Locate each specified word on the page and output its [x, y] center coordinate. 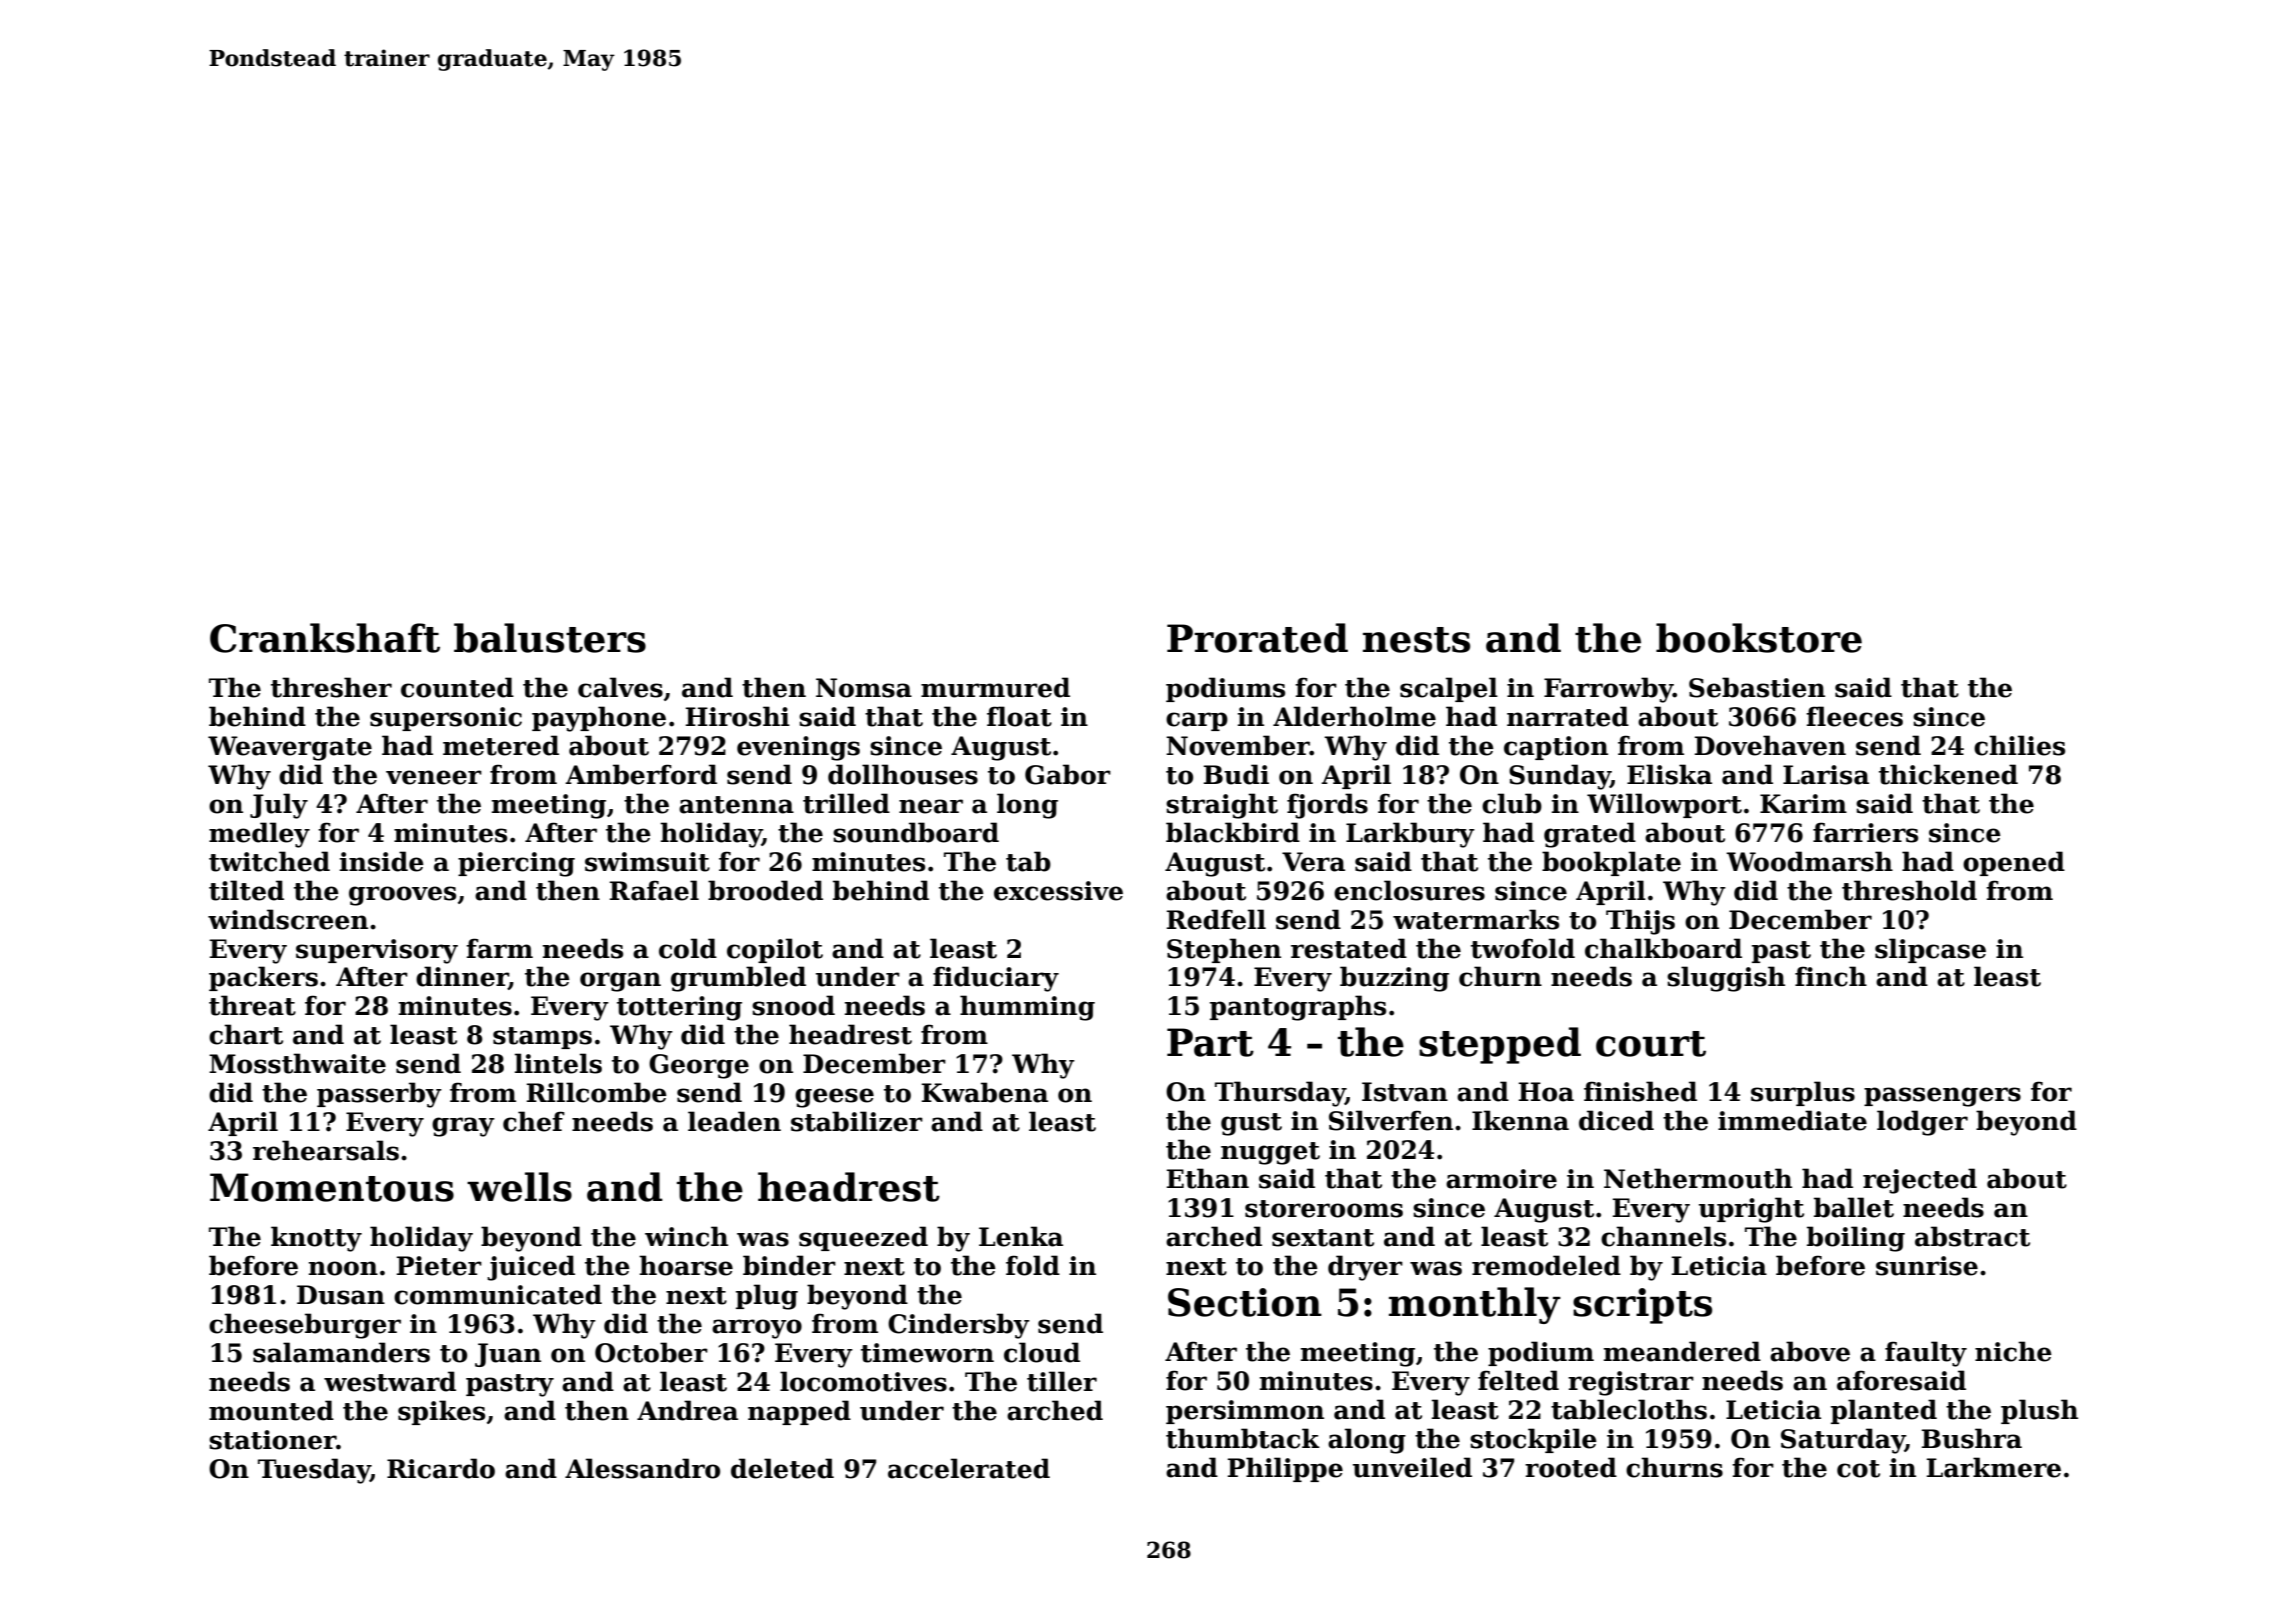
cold [688, 948]
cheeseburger [305, 1326]
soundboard [916, 832]
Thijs [1640, 922]
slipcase [1930, 950]
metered [501, 745]
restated [1349, 948]
